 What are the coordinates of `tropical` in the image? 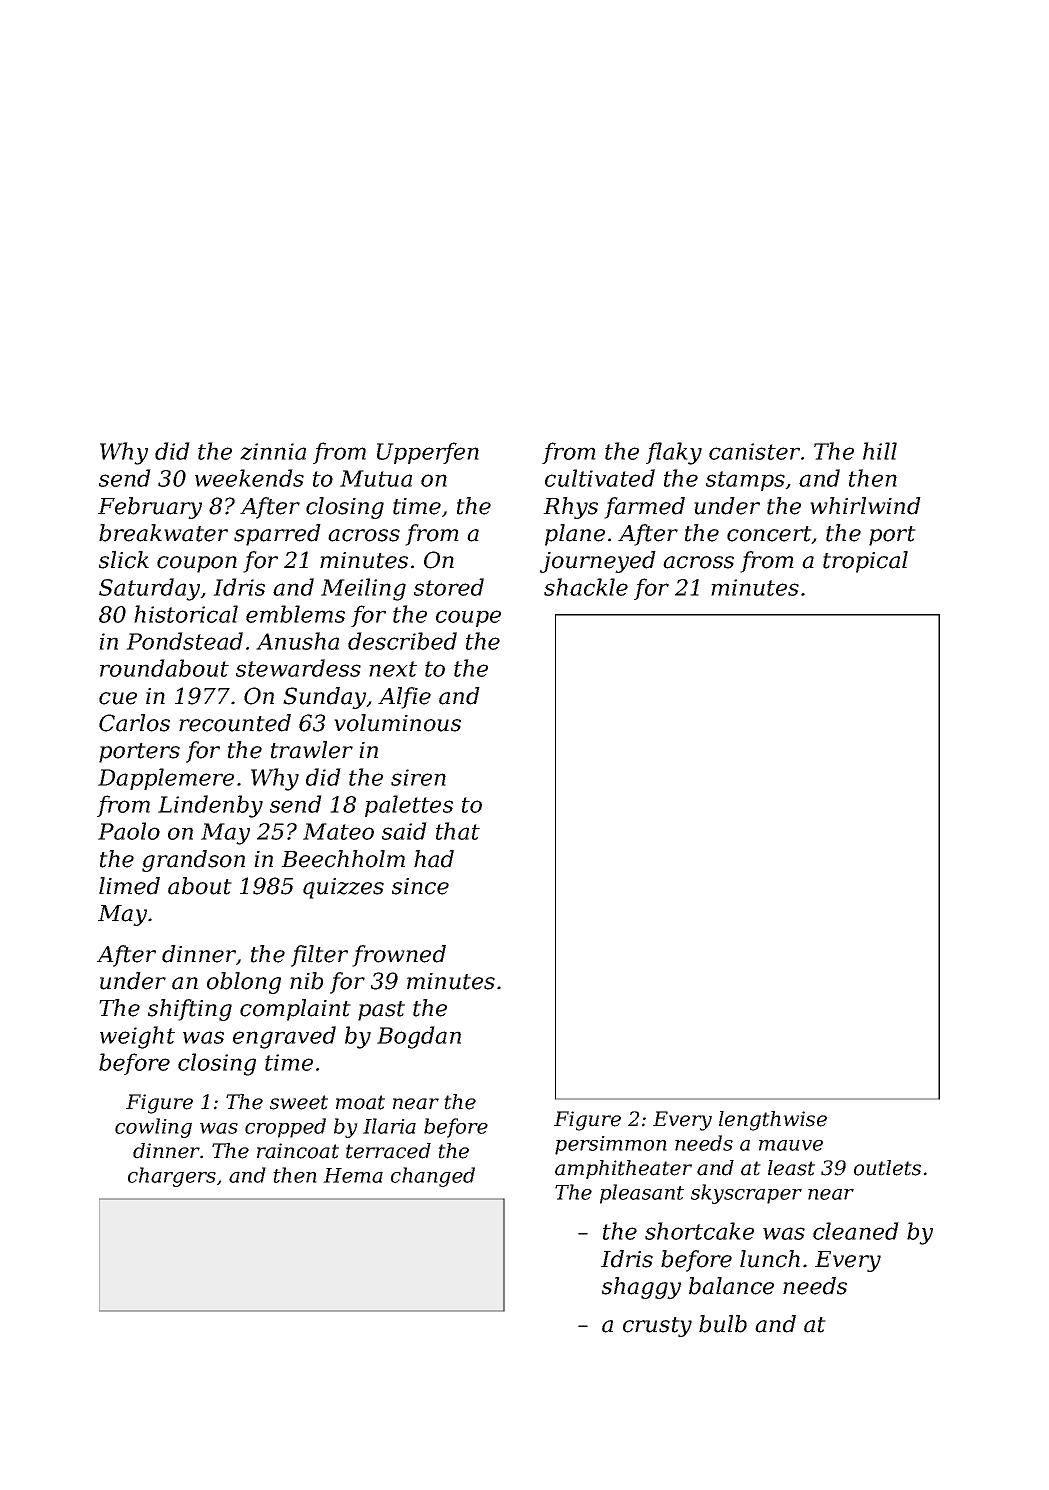 It's located at (865, 562).
